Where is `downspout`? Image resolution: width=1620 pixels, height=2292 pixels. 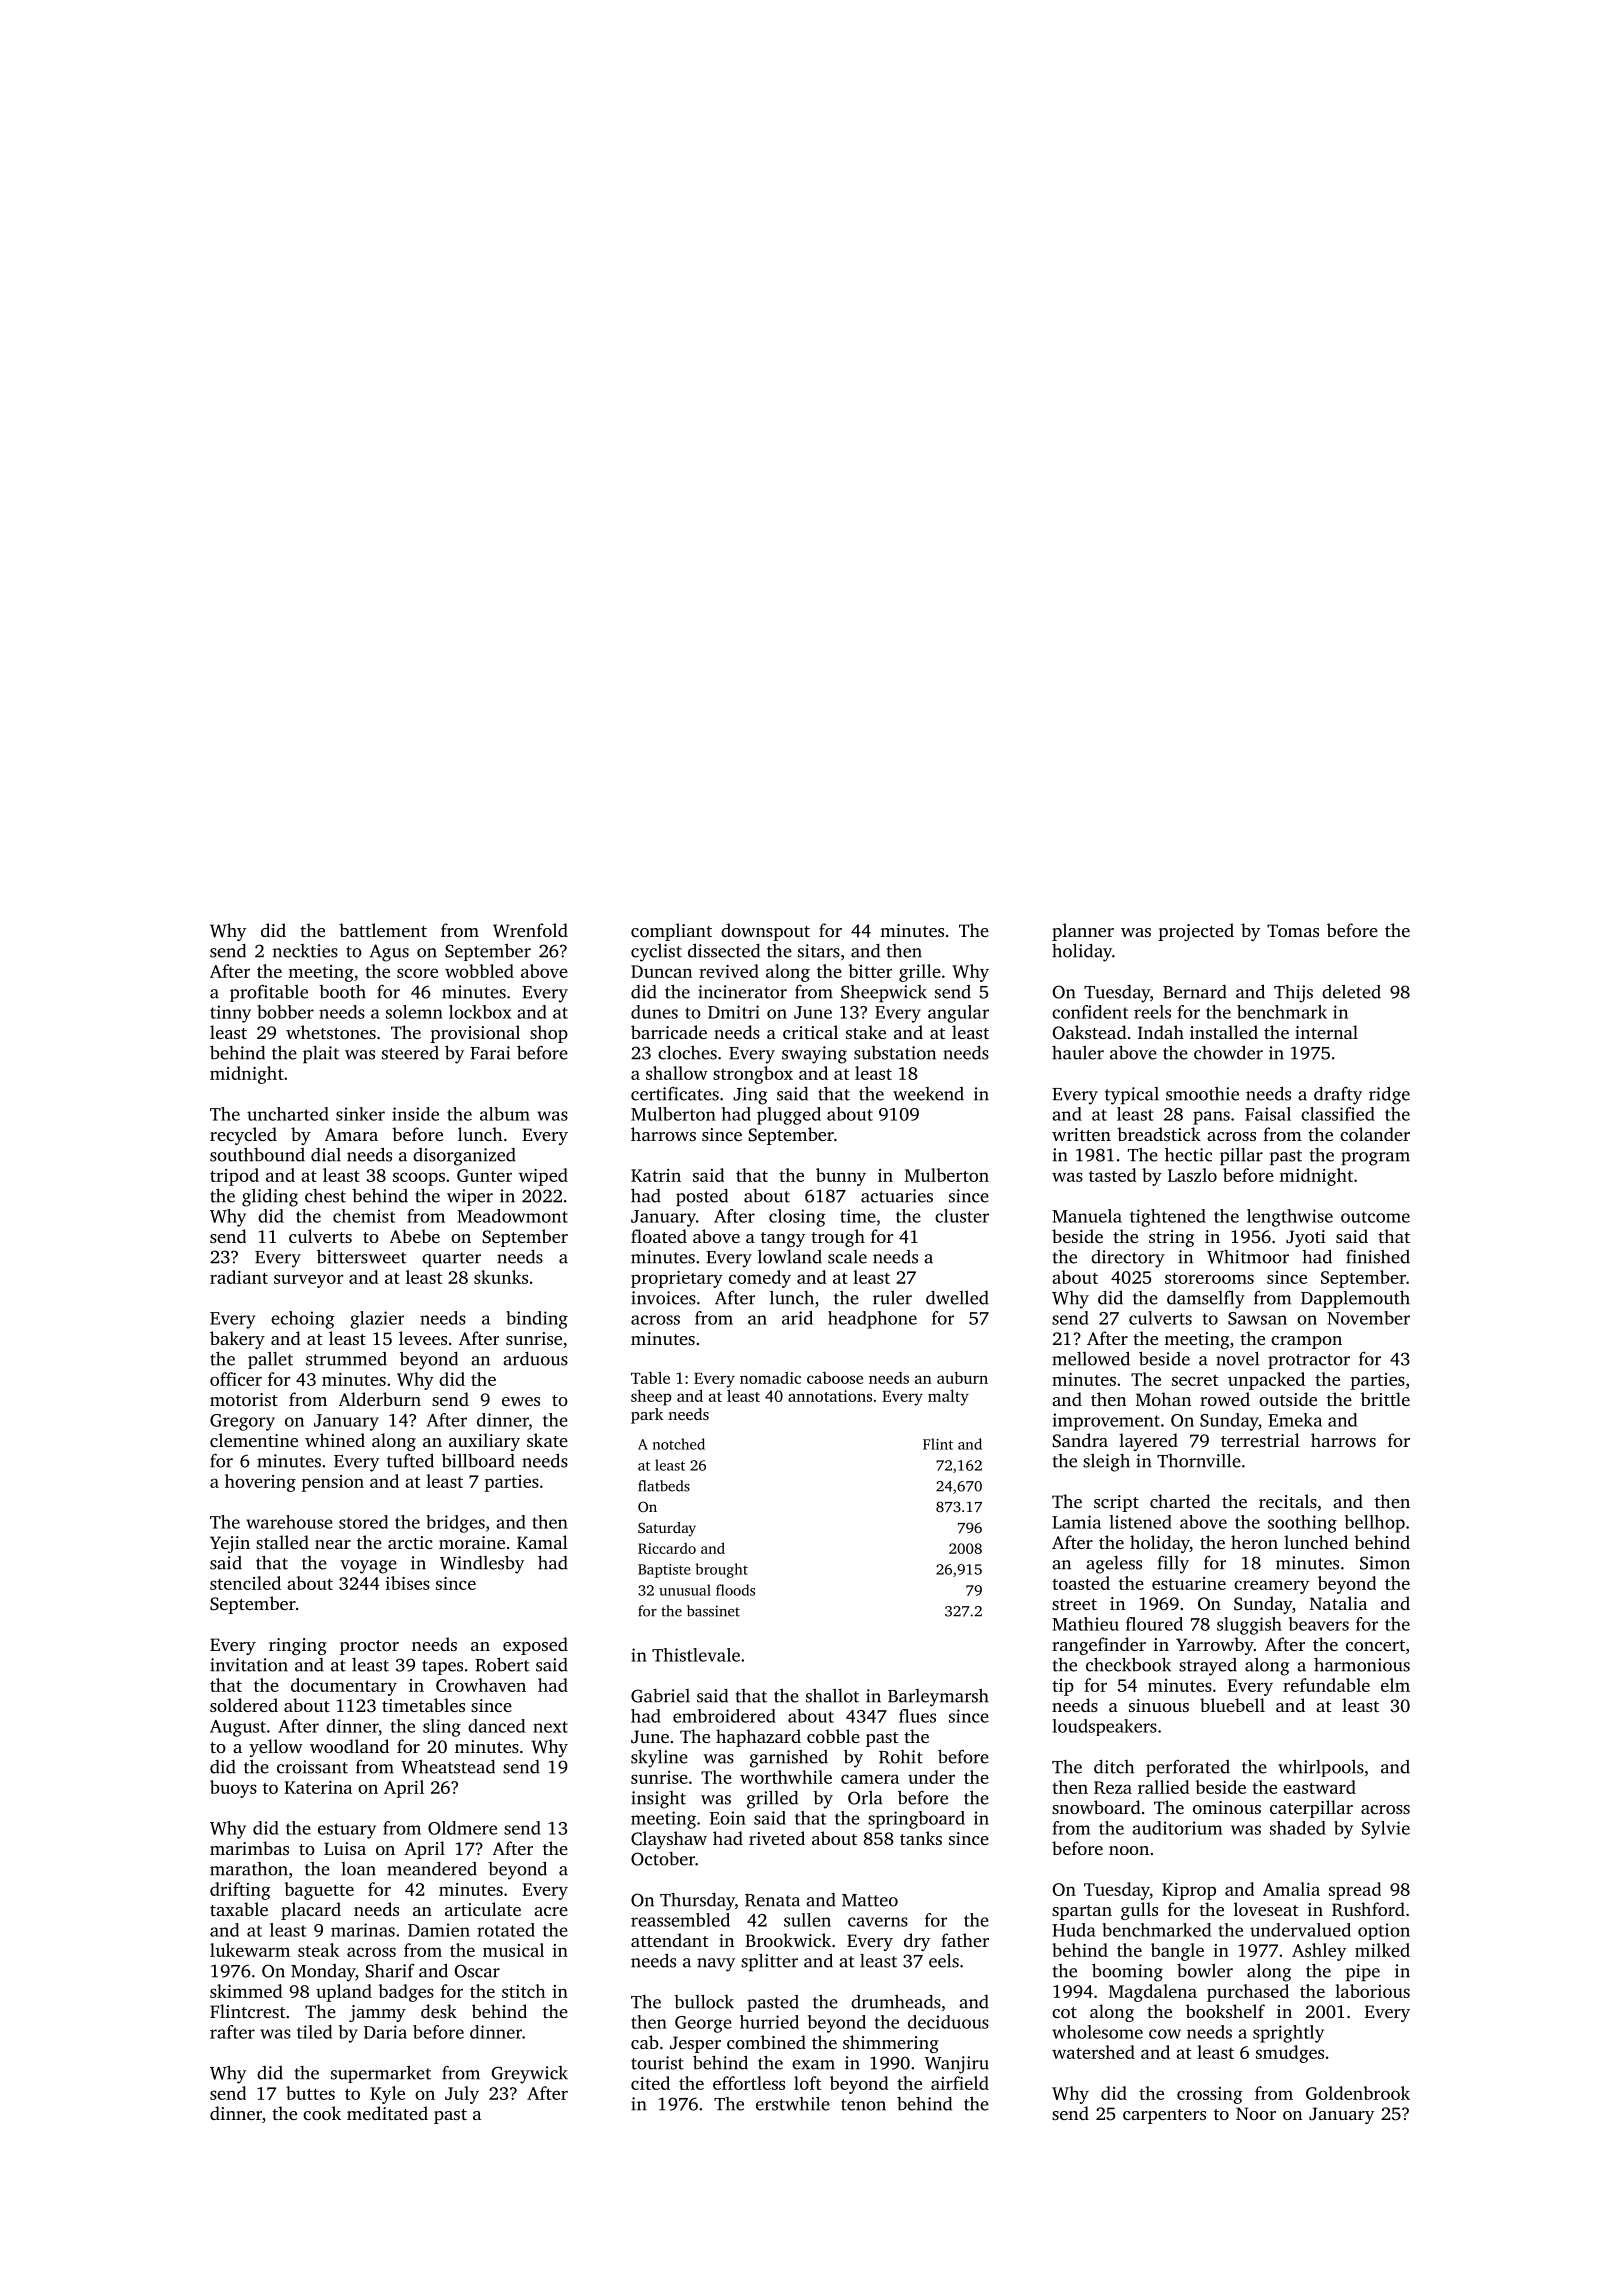 downspout is located at coordinates (765, 932).
